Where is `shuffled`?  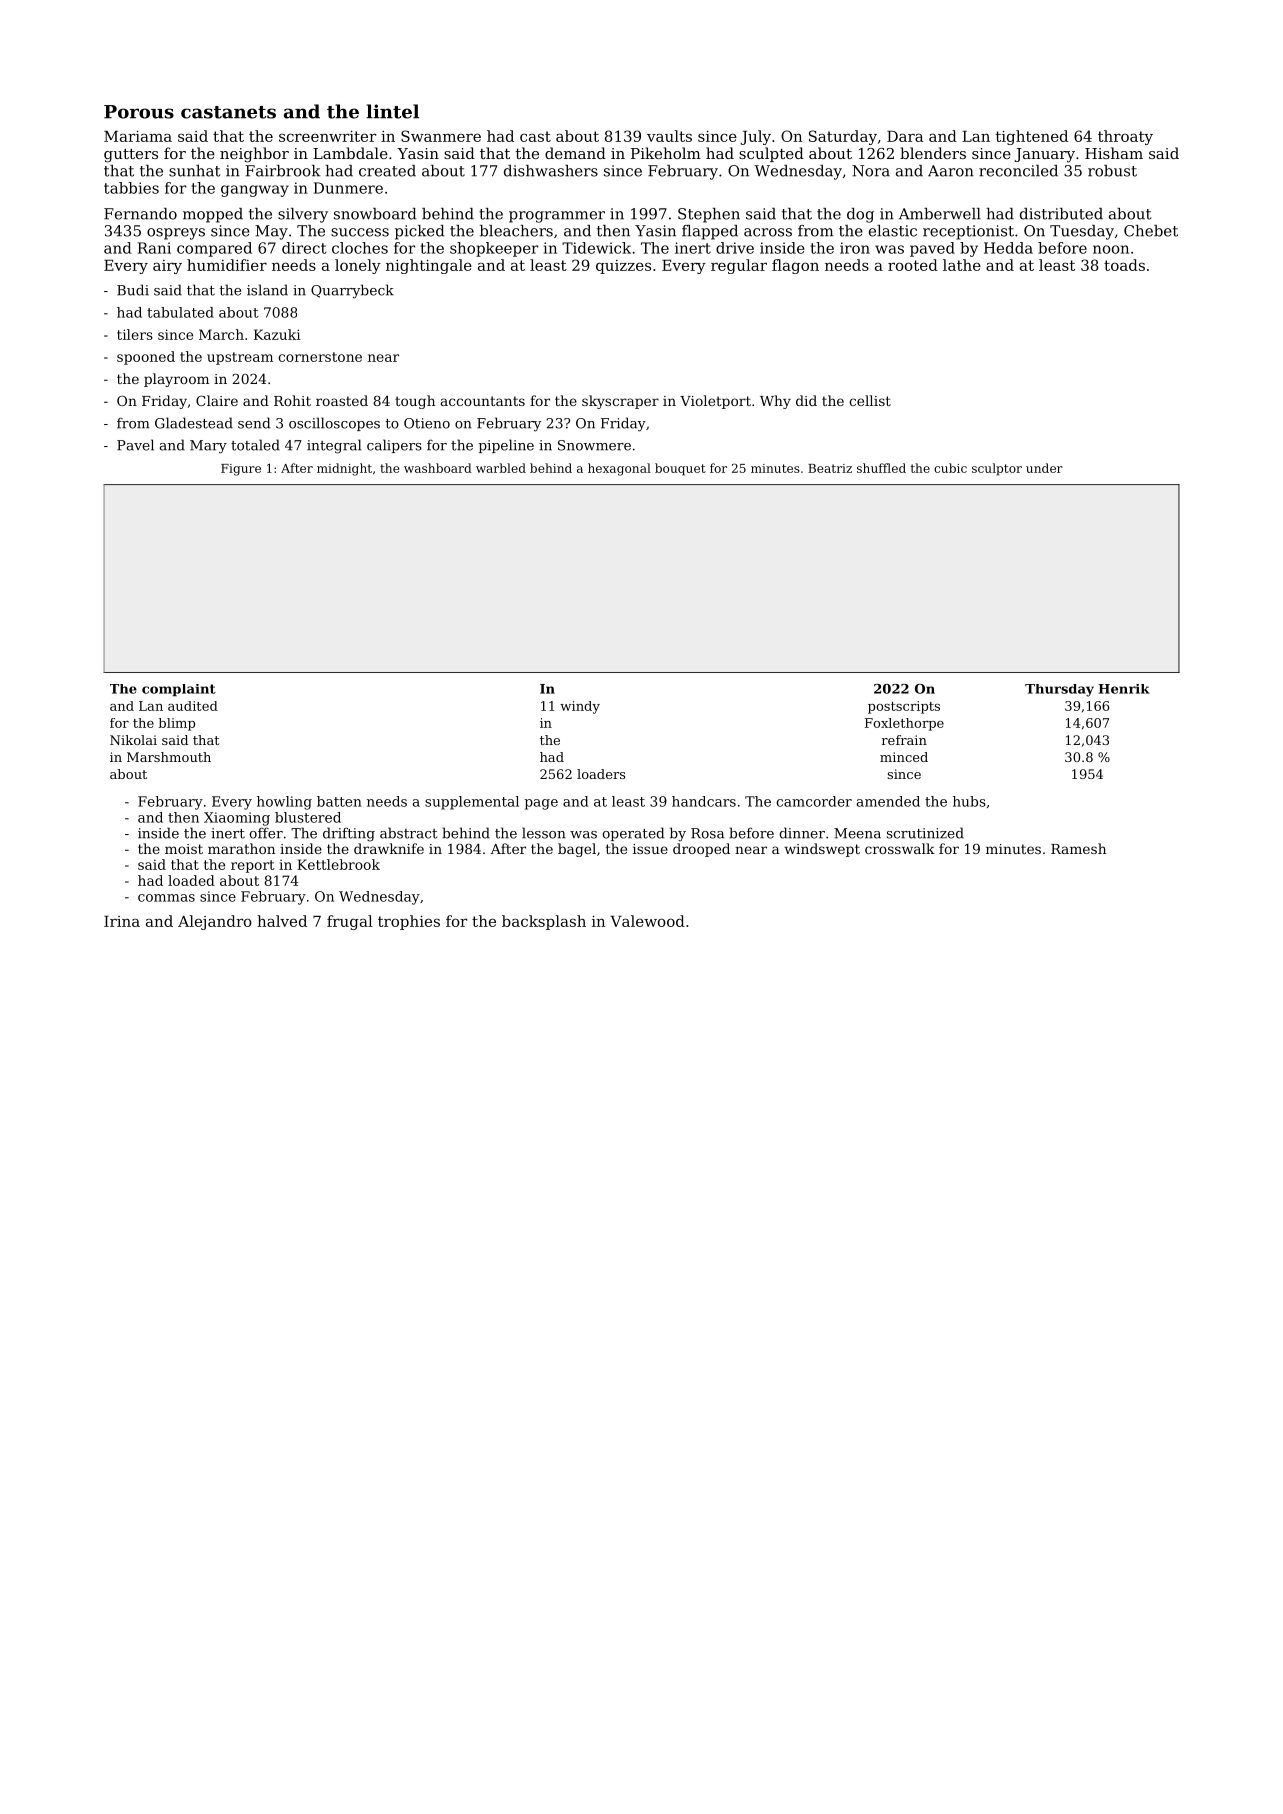 shuffled is located at coordinates (881, 468).
